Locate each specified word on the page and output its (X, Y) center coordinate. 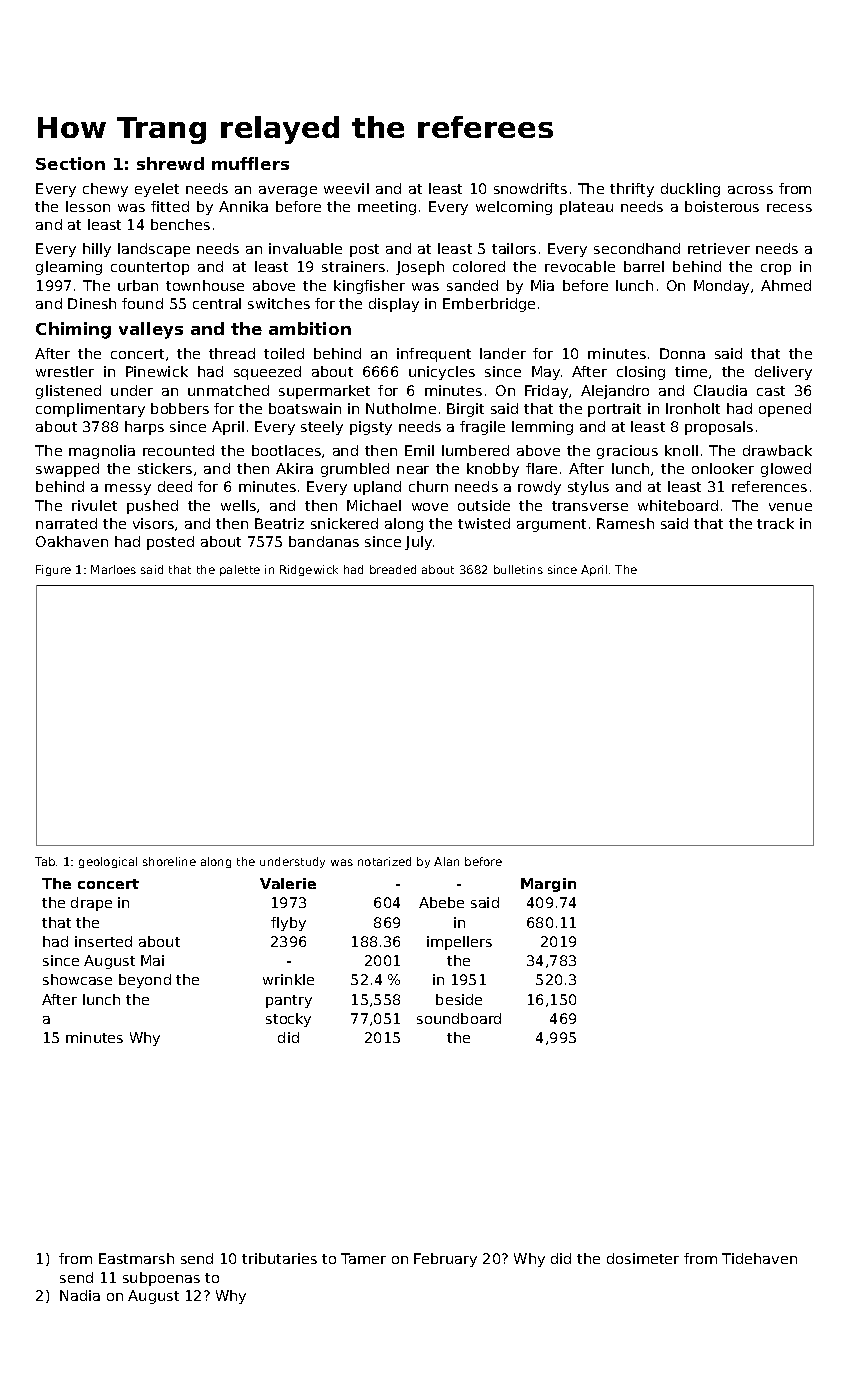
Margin (548, 885)
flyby (288, 924)
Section (70, 163)
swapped (67, 470)
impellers (459, 943)
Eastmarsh (136, 1258)
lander (503, 353)
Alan (446, 861)
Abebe (441, 902)
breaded (393, 569)
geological (108, 862)
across (750, 190)
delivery (783, 373)
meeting (387, 208)
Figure (53, 570)
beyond (145, 981)
